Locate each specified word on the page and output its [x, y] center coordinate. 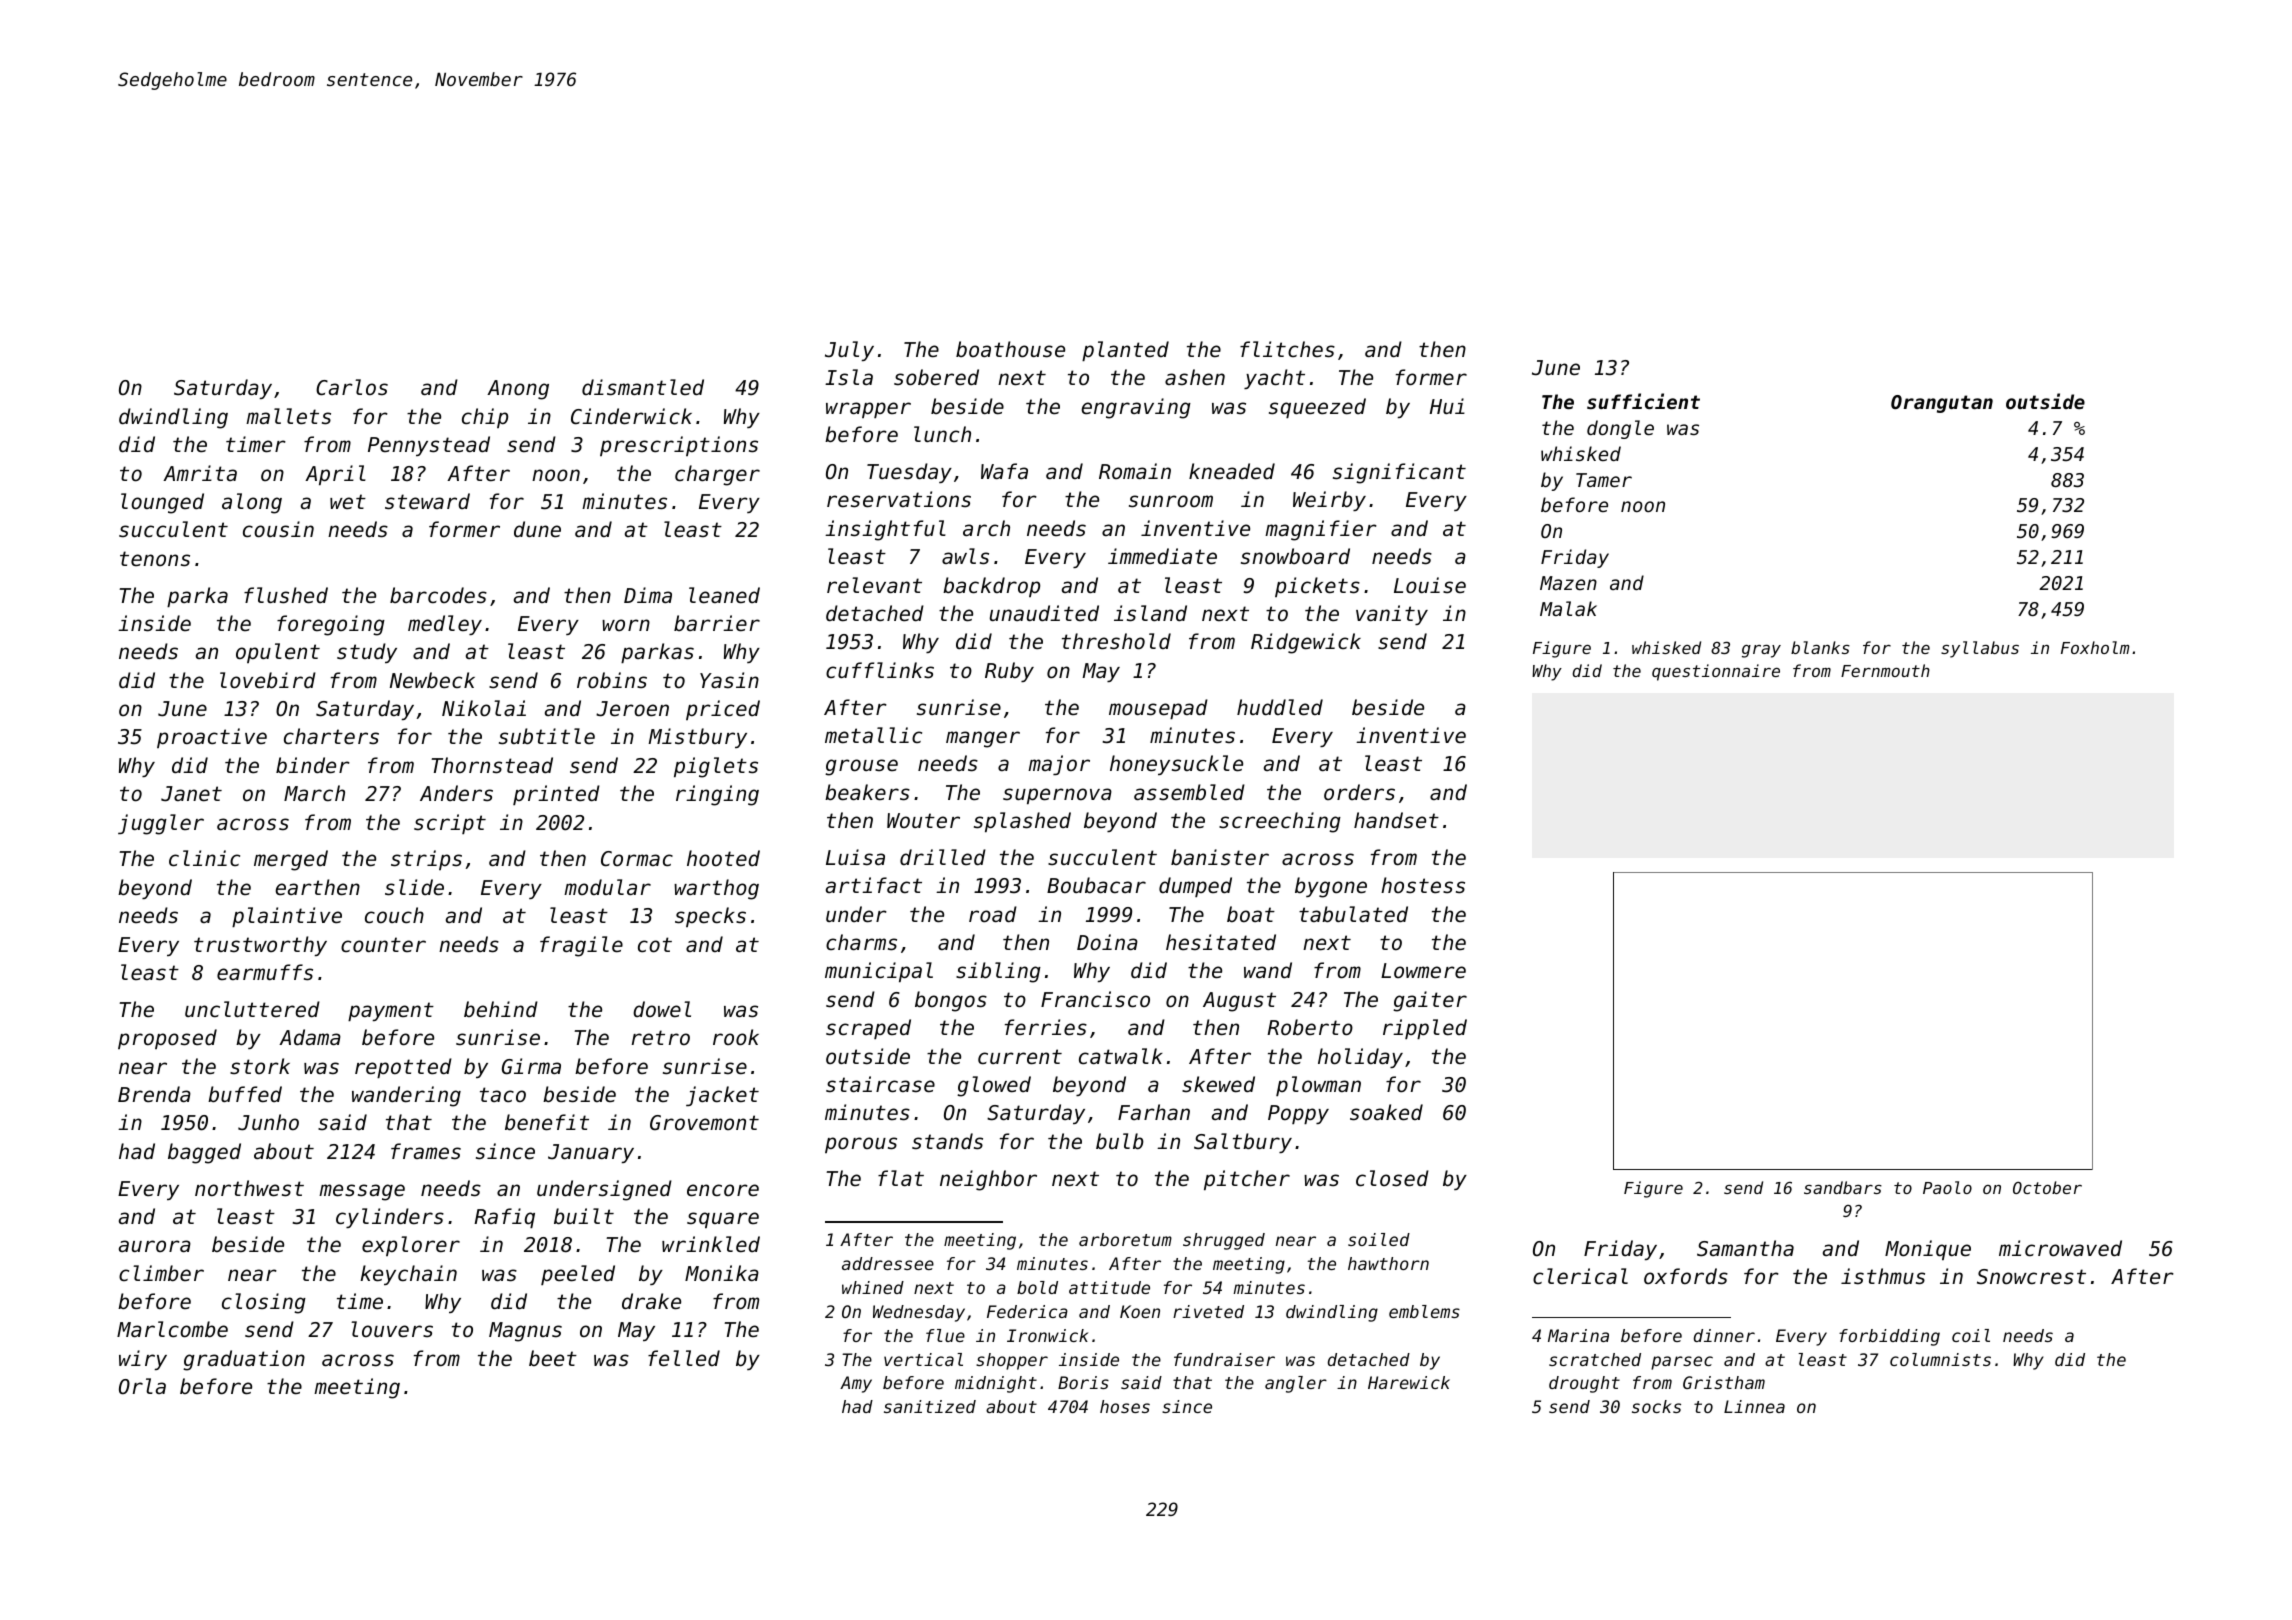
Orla [142, 1386]
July [849, 351]
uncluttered [252, 1009]
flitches [1287, 349]
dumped [1195, 887]
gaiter [1430, 1001]
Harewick [1409, 1382]
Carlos [352, 387]
